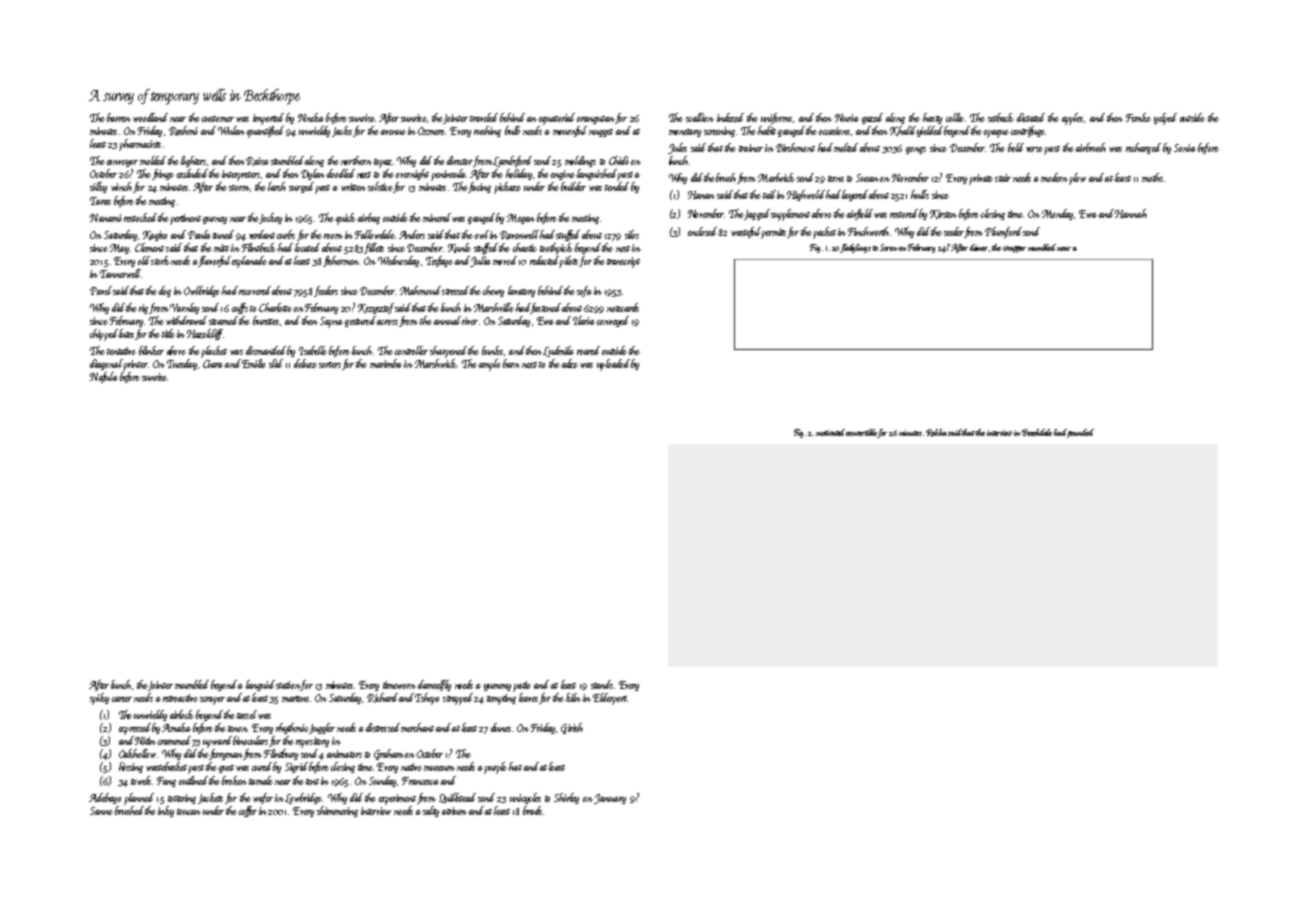  I want to click on martens, so click(295, 699).
